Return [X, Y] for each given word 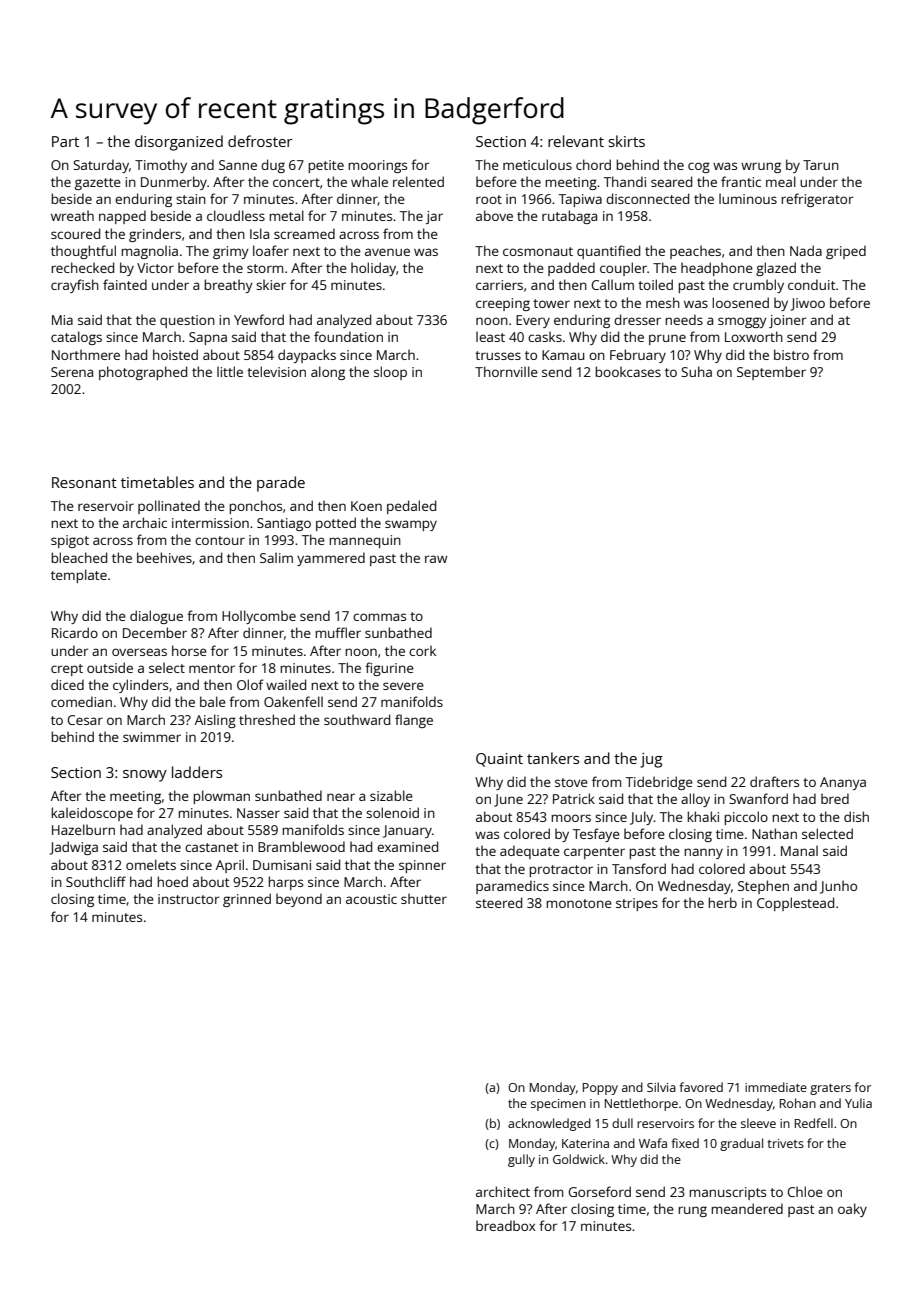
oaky [852, 1210]
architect [503, 1191]
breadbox [506, 1225]
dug [273, 166]
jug [651, 760]
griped [846, 252]
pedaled [411, 507]
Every [533, 321]
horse [189, 650]
